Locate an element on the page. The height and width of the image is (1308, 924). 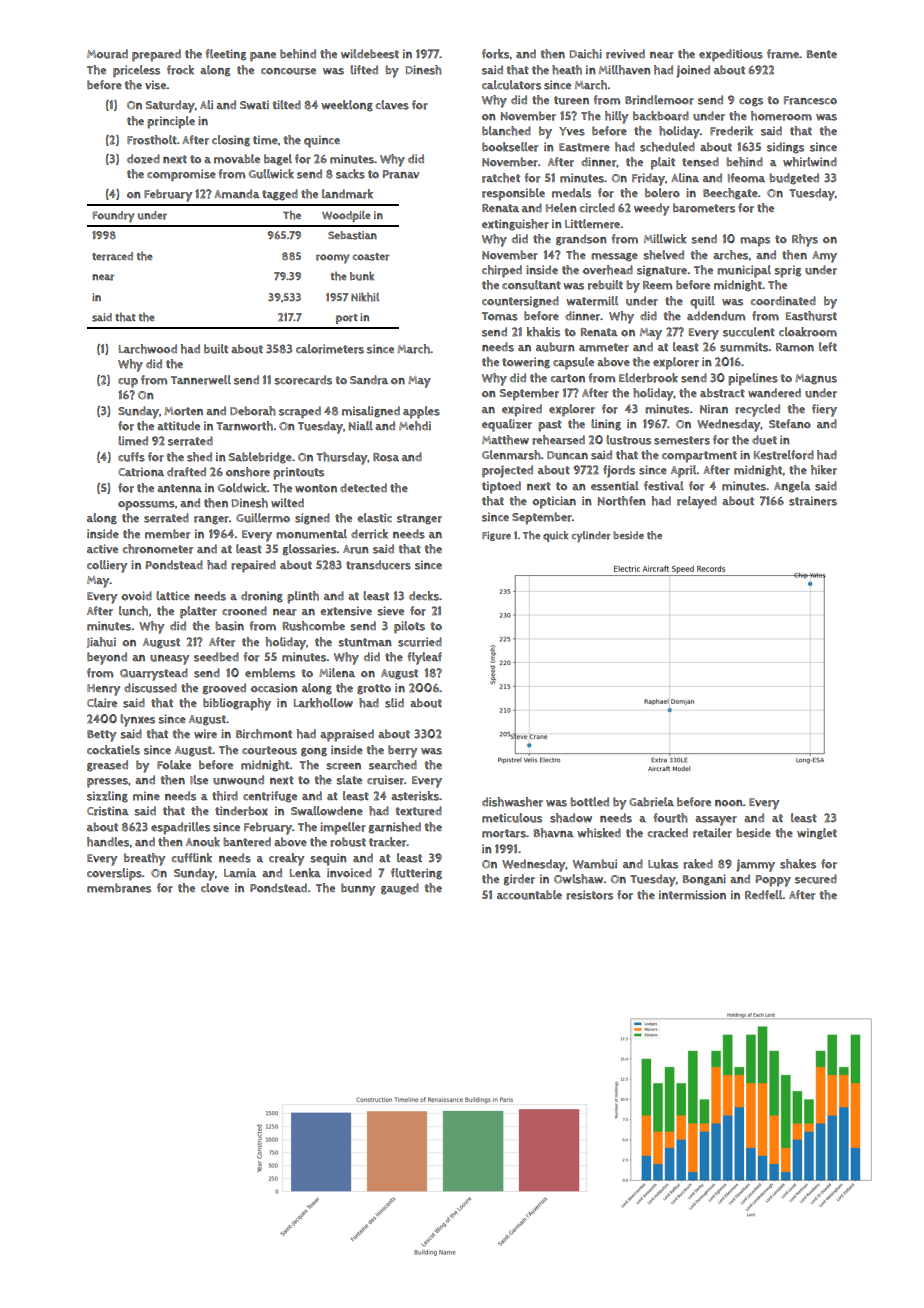
frame is located at coordinates (783, 54).
